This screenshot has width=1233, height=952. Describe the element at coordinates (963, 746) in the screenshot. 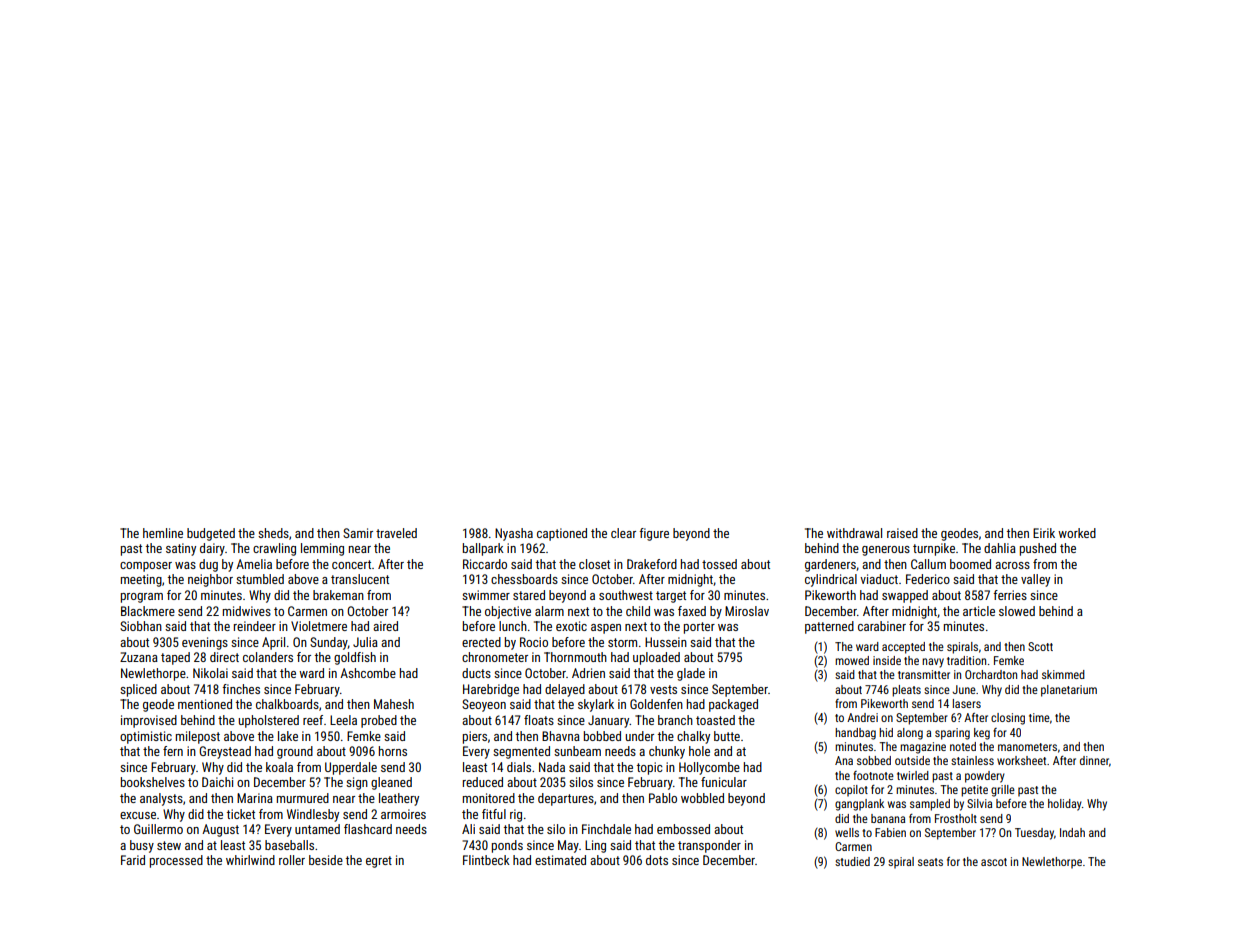

I see `noted` at that location.
